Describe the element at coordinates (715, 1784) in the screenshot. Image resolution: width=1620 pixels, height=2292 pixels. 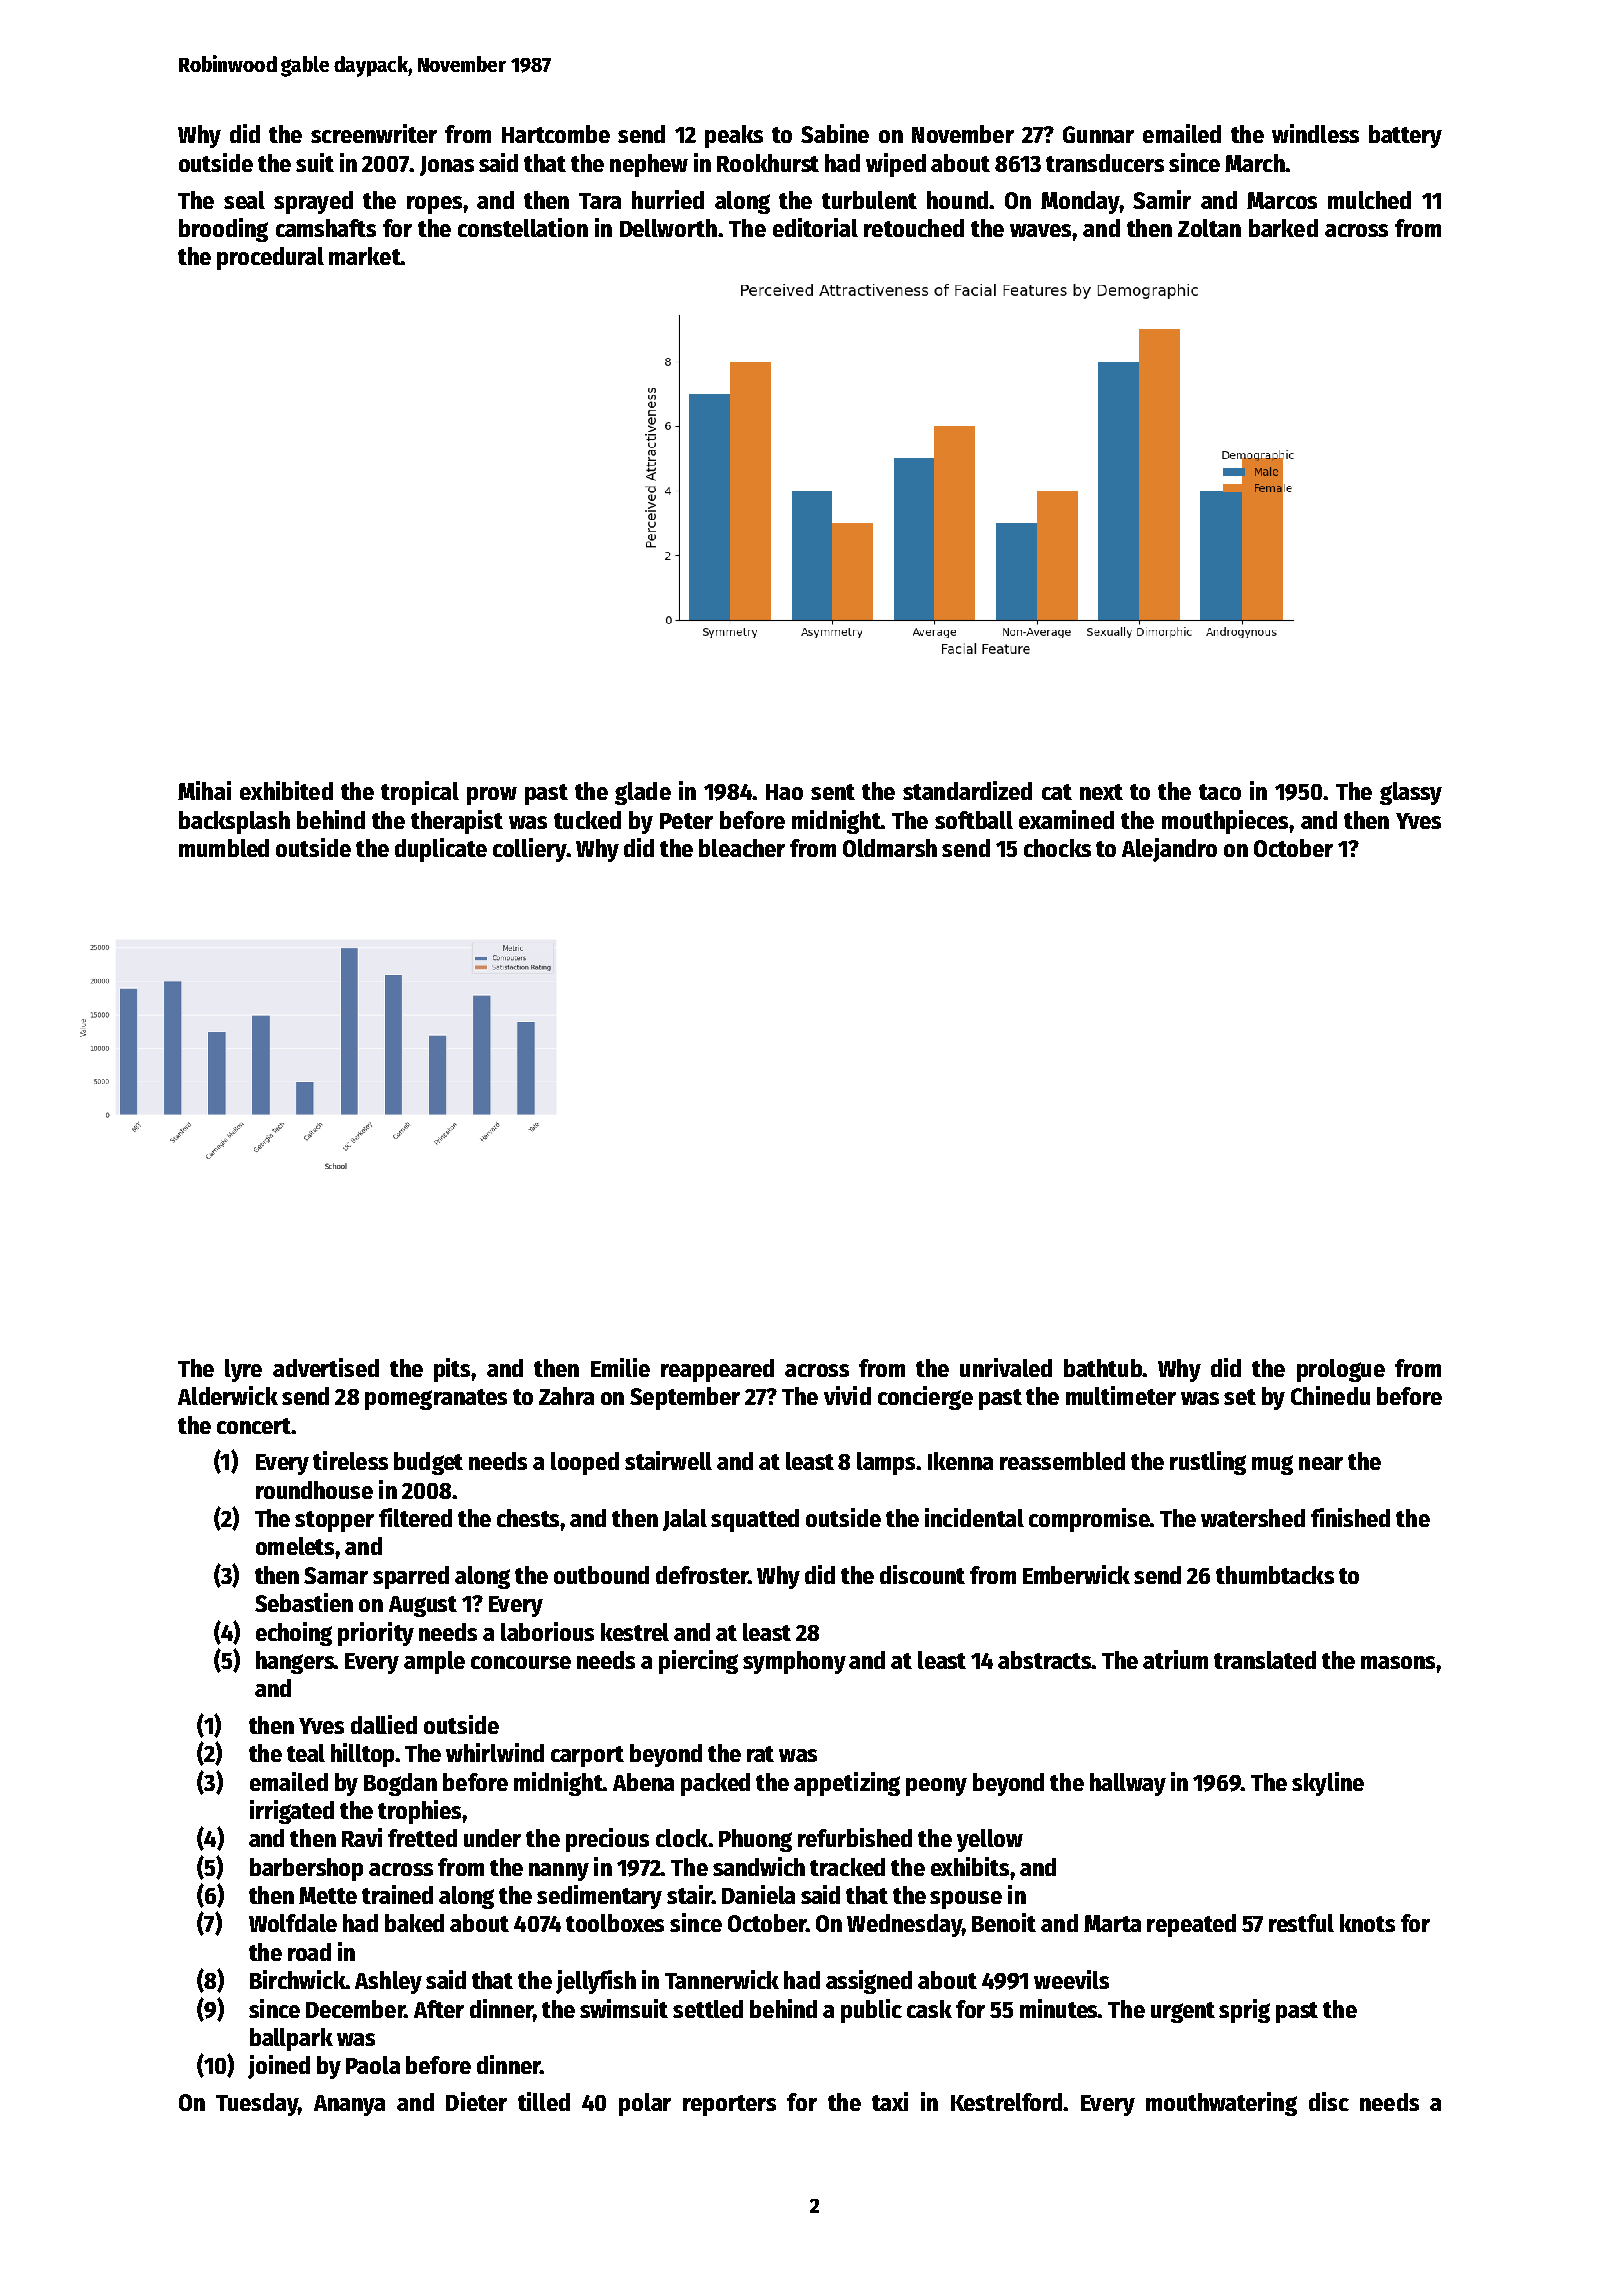
I see `packed` at that location.
